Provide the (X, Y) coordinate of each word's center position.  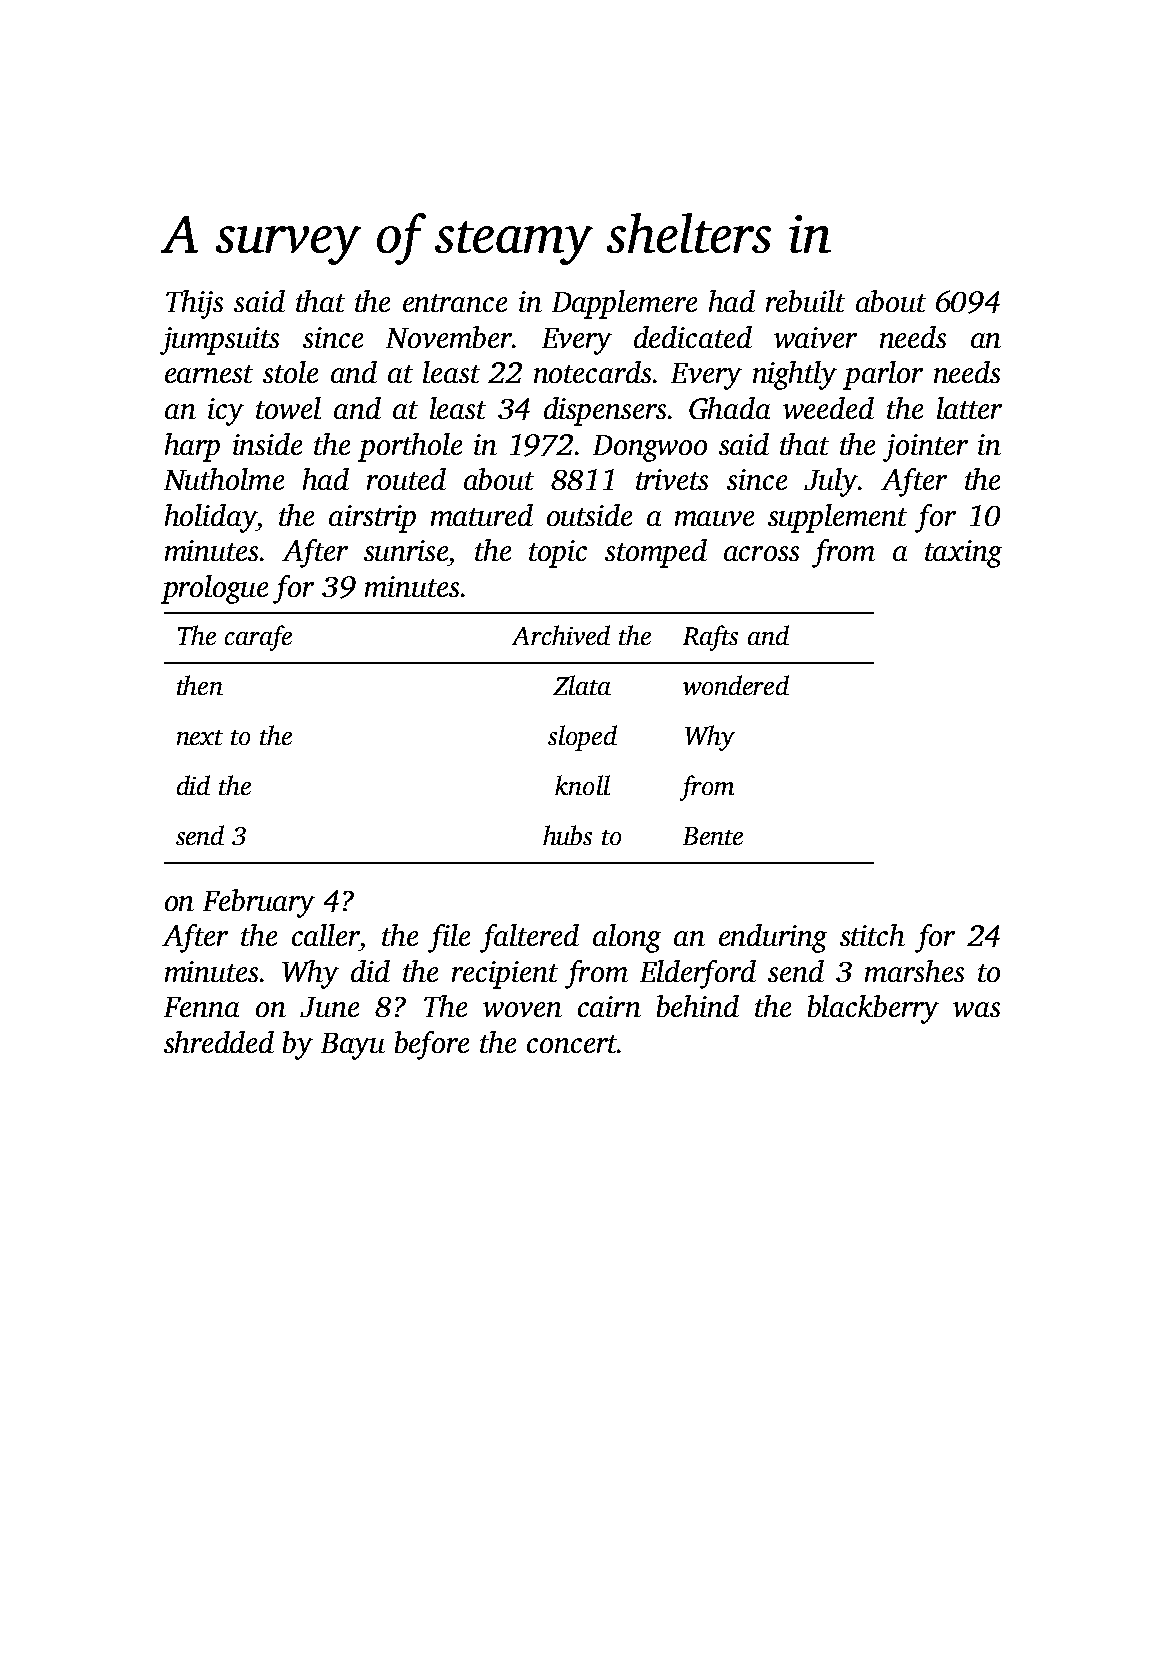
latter (969, 408)
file (449, 938)
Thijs (194, 304)
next (200, 737)
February (259, 903)
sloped (582, 738)
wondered (736, 685)
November (449, 337)
